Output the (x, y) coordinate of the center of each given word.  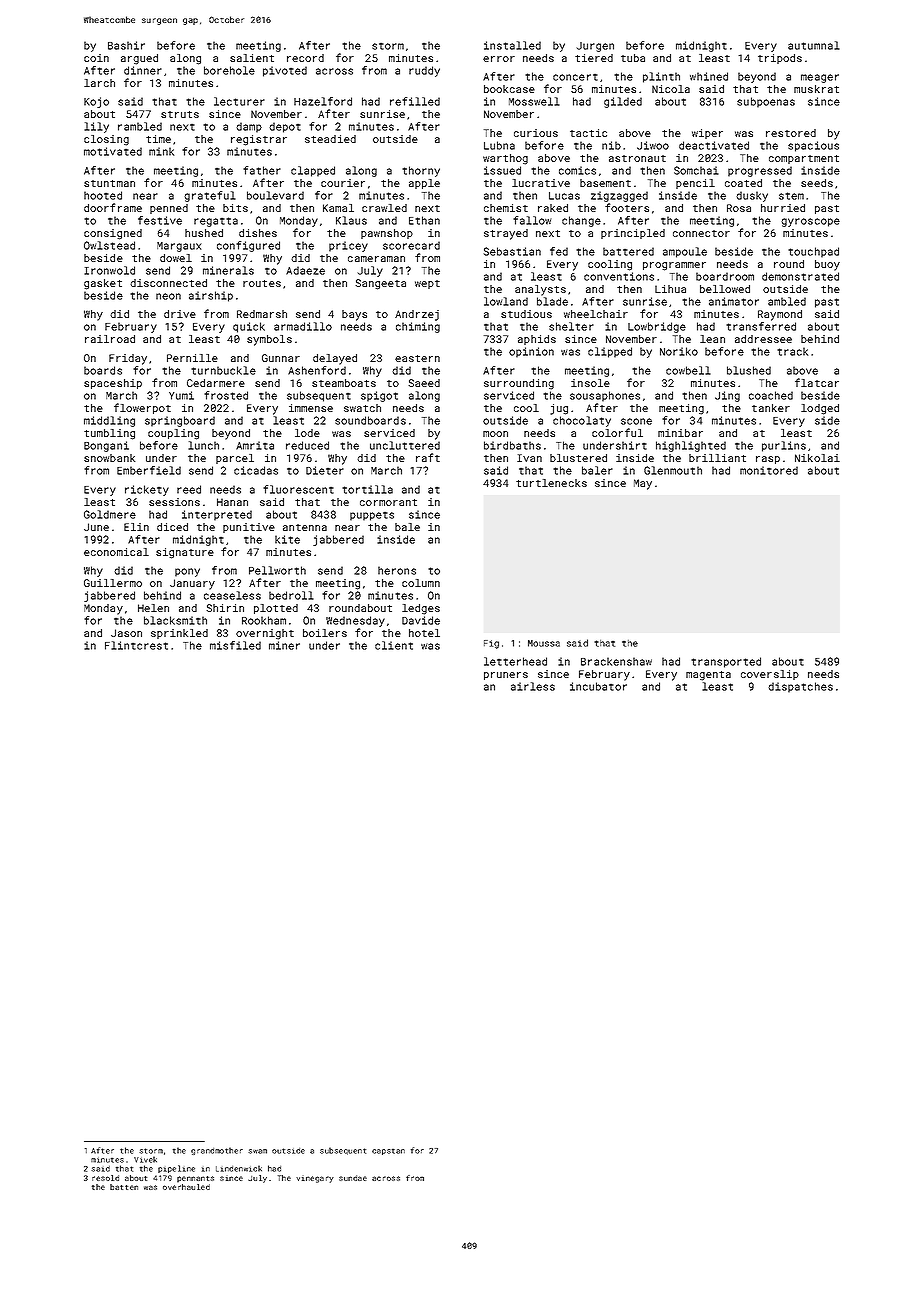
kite (287, 539)
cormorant (388, 502)
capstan (388, 1151)
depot (285, 127)
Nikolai (817, 458)
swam (257, 1151)
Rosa (739, 208)
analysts (540, 290)
